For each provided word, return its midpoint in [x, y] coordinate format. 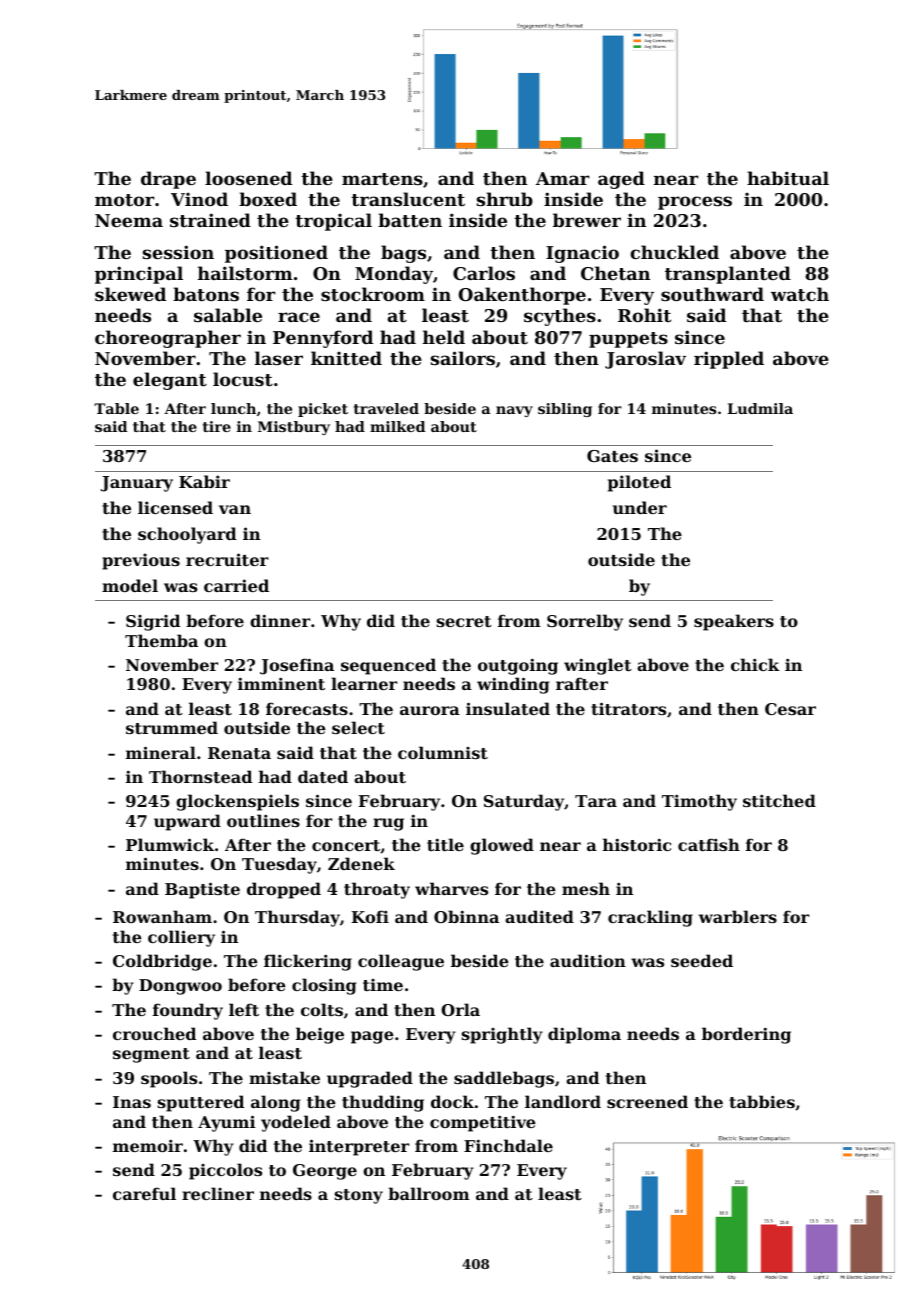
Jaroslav [645, 360]
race [299, 317]
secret [464, 621]
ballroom [429, 1193]
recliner [218, 1193]
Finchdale [508, 1145]
